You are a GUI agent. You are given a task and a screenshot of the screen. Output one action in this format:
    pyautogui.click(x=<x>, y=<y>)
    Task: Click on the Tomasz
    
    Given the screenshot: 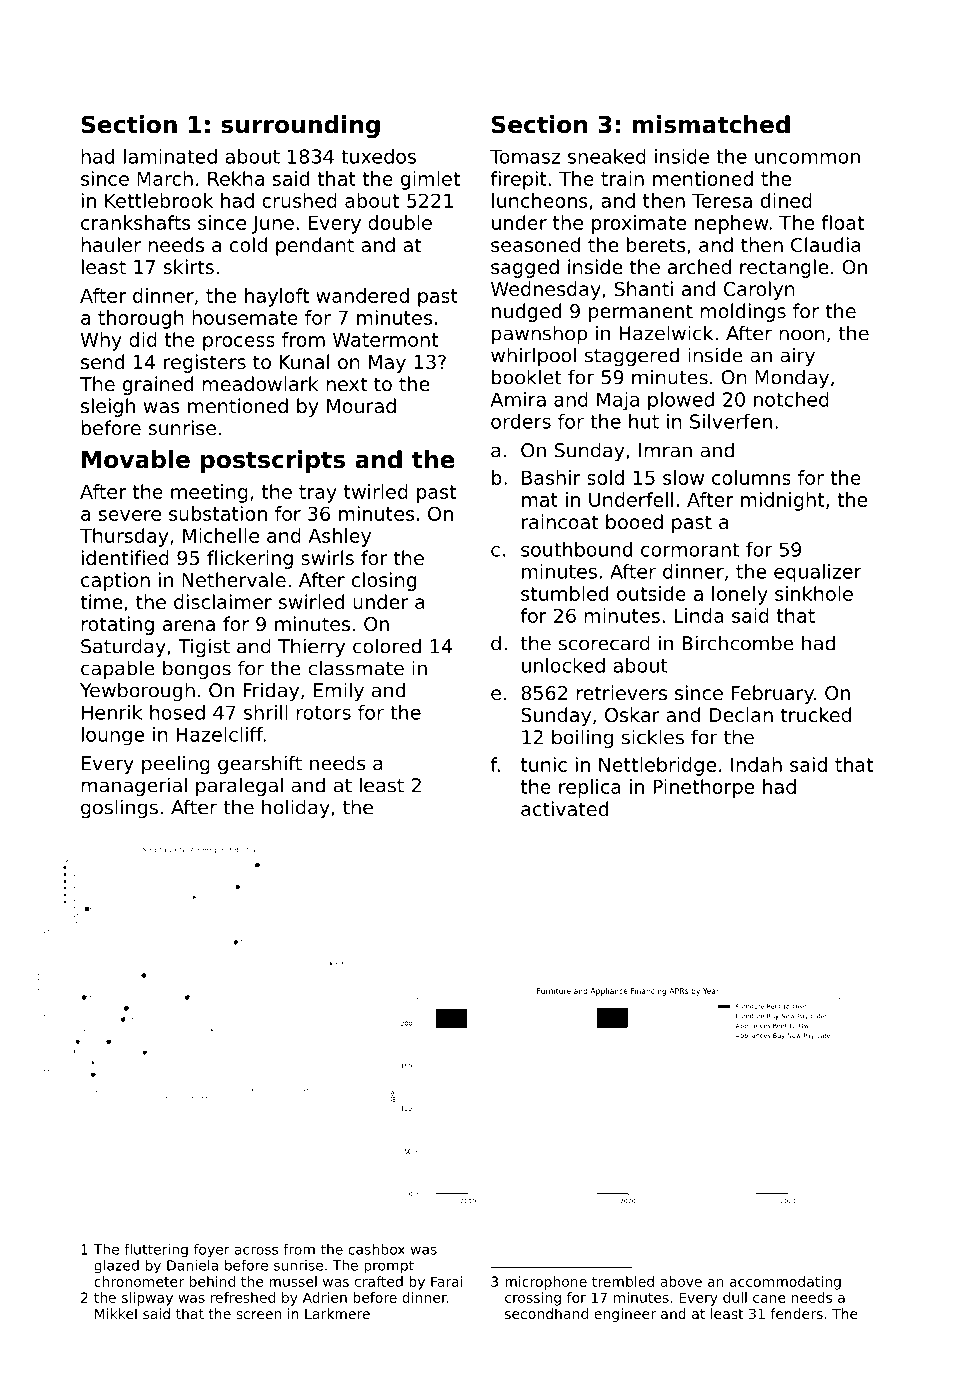 What is the action you would take?
    pyautogui.click(x=525, y=156)
